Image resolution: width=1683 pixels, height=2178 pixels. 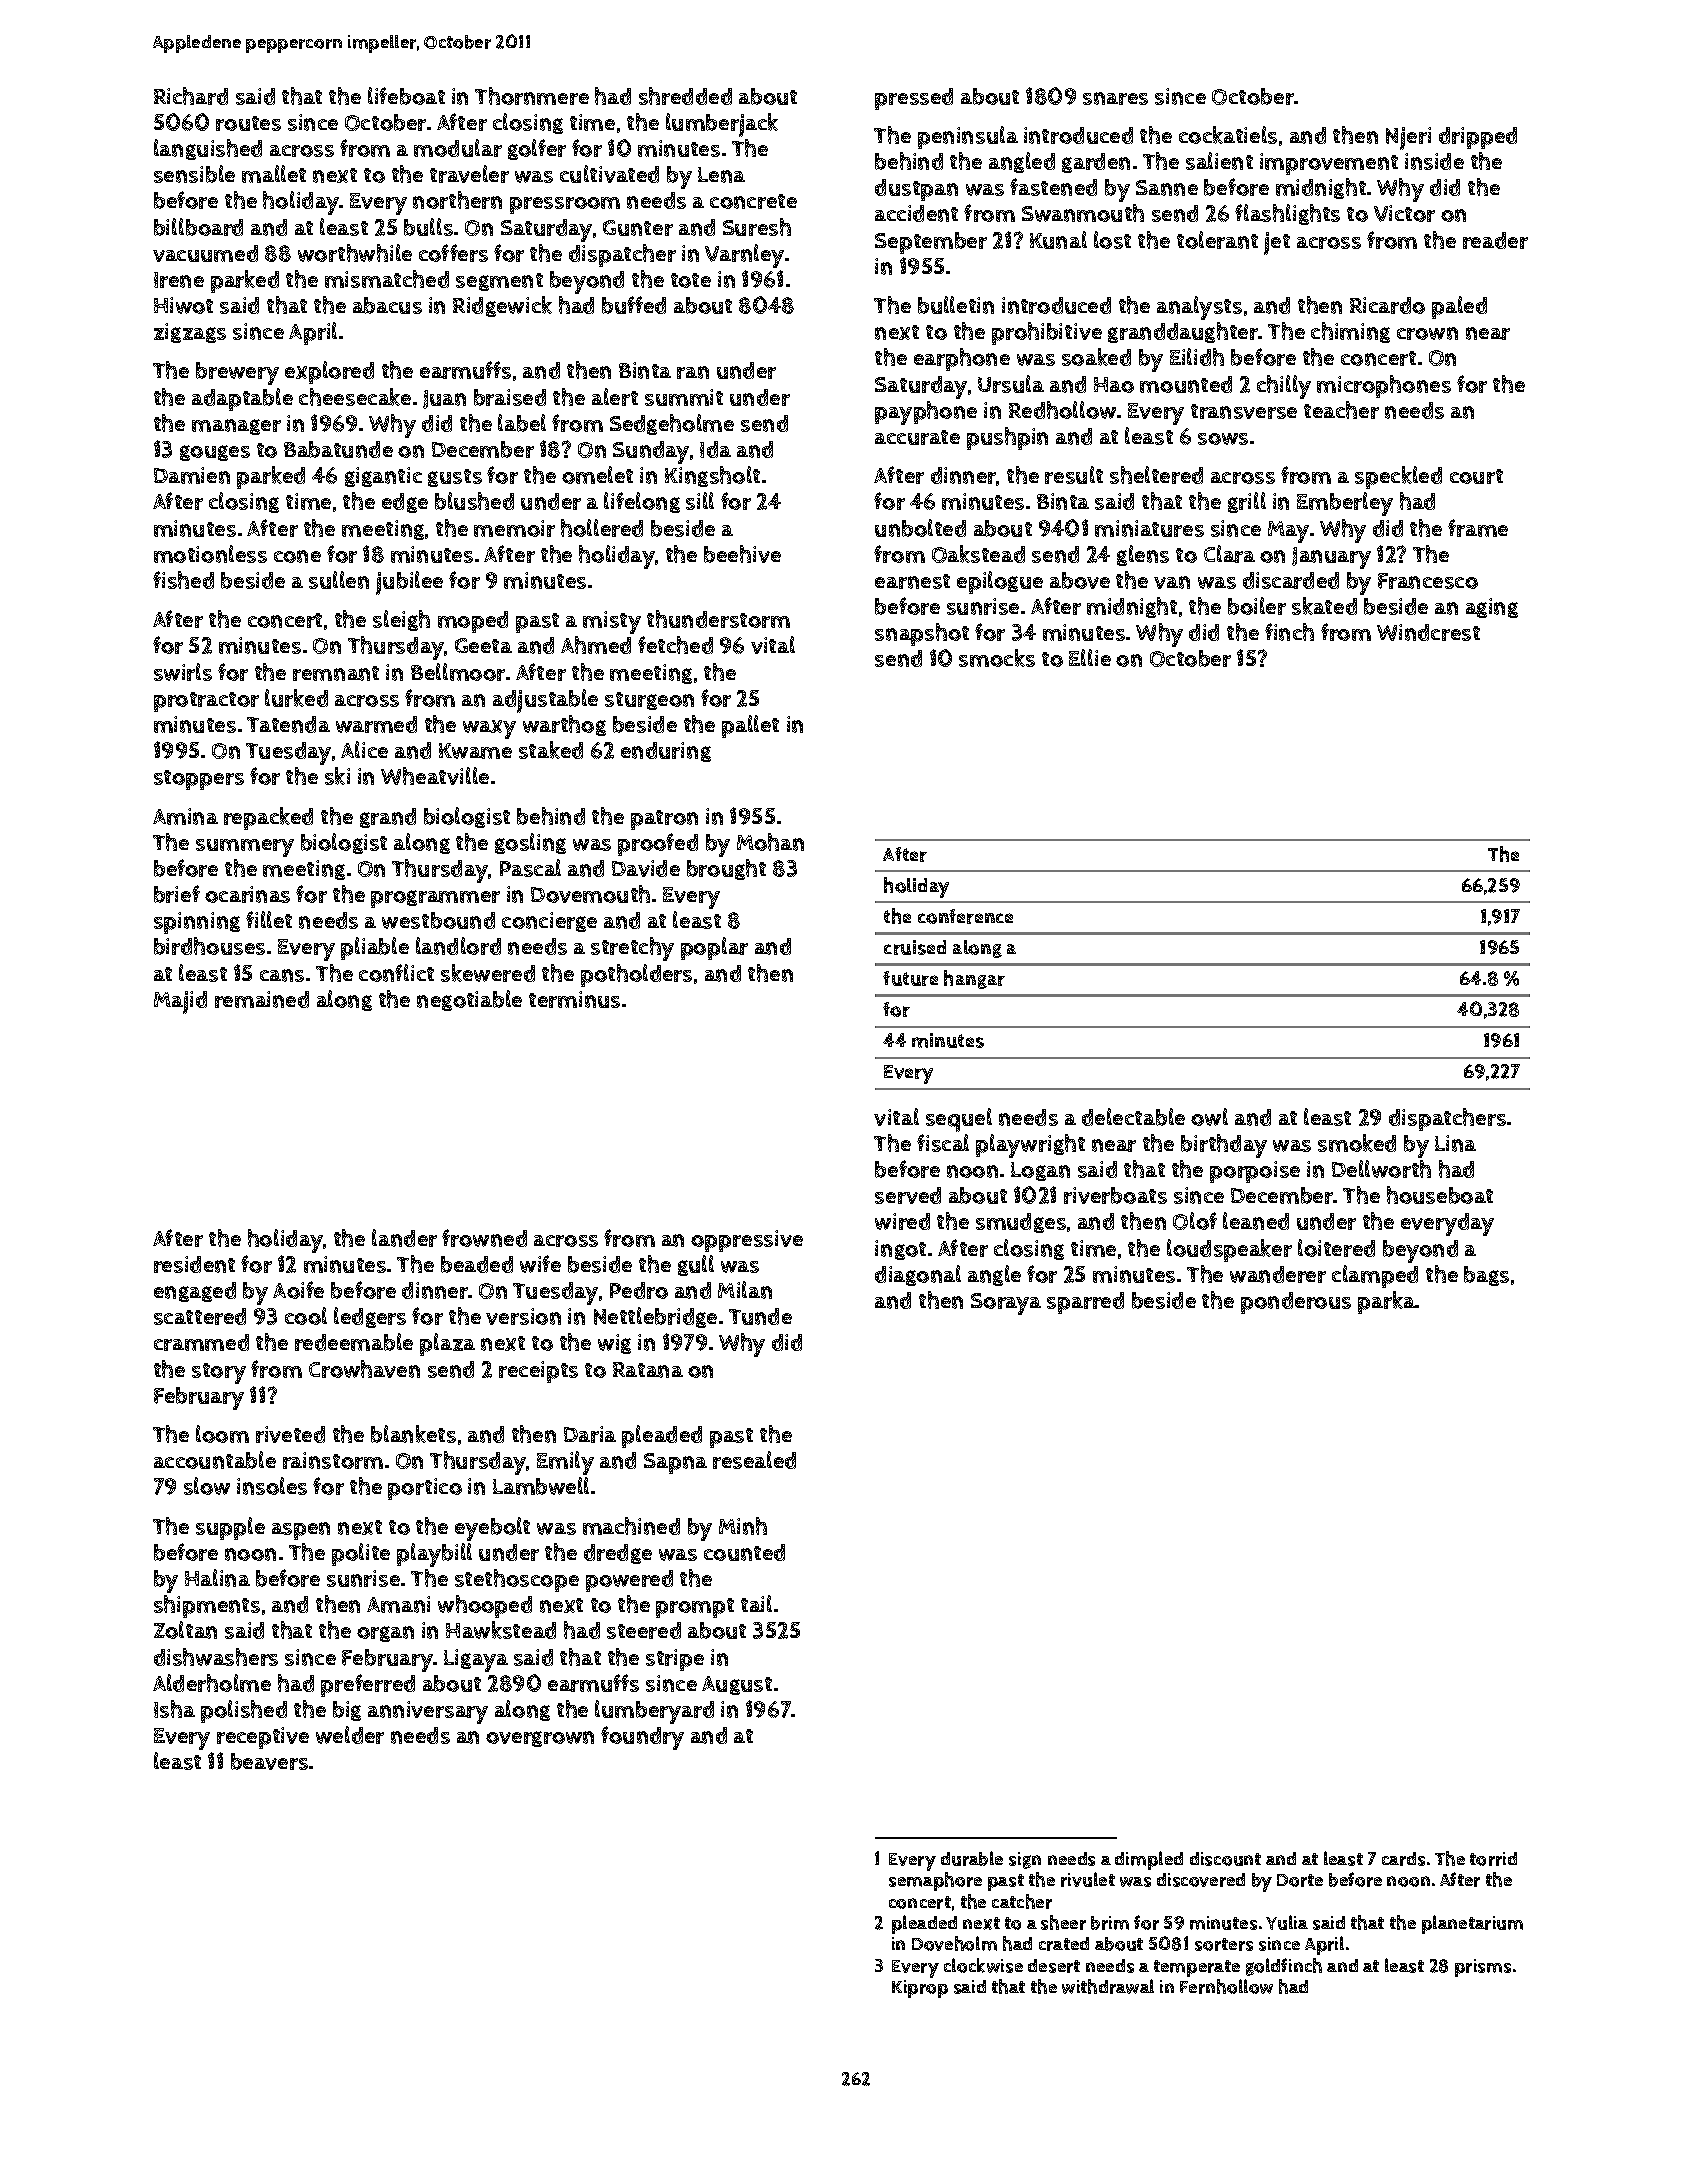 I want to click on discount, so click(x=1225, y=1859).
